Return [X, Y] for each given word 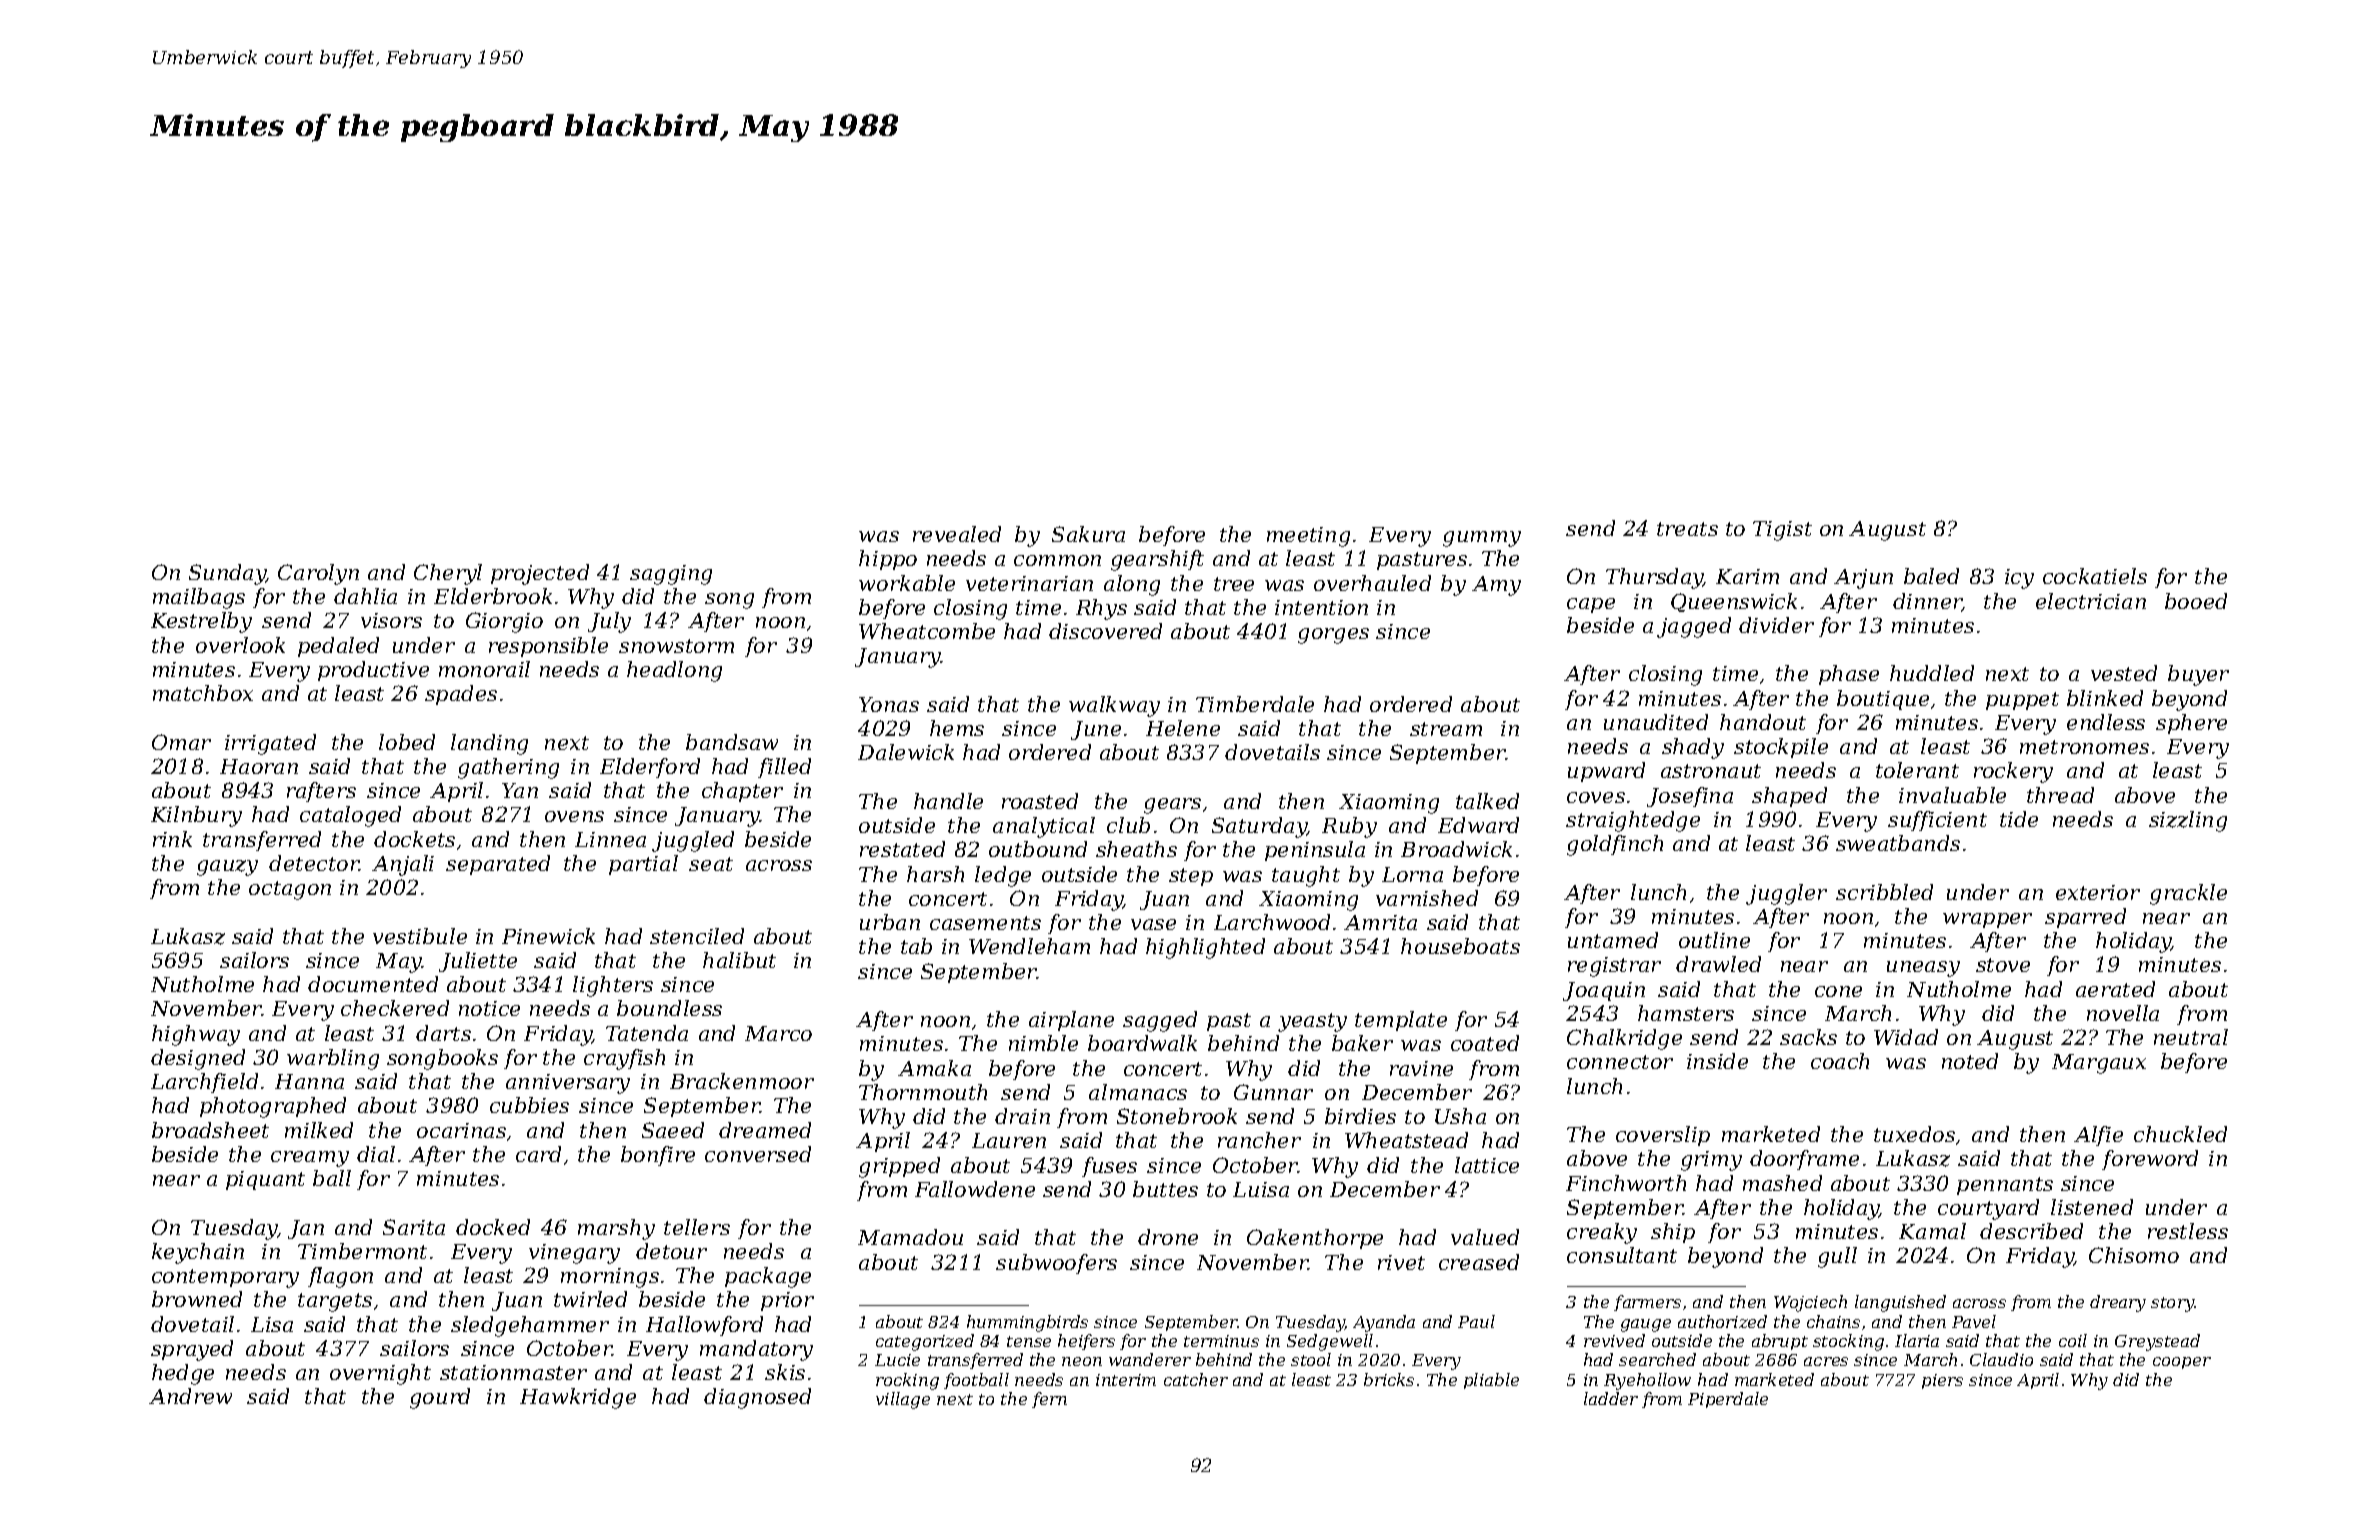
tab [916, 946]
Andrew [190, 1396]
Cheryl [448, 574]
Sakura [1088, 534]
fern [1049, 1400]
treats [1687, 529]
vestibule [420, 936]
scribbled [1884, 892]
